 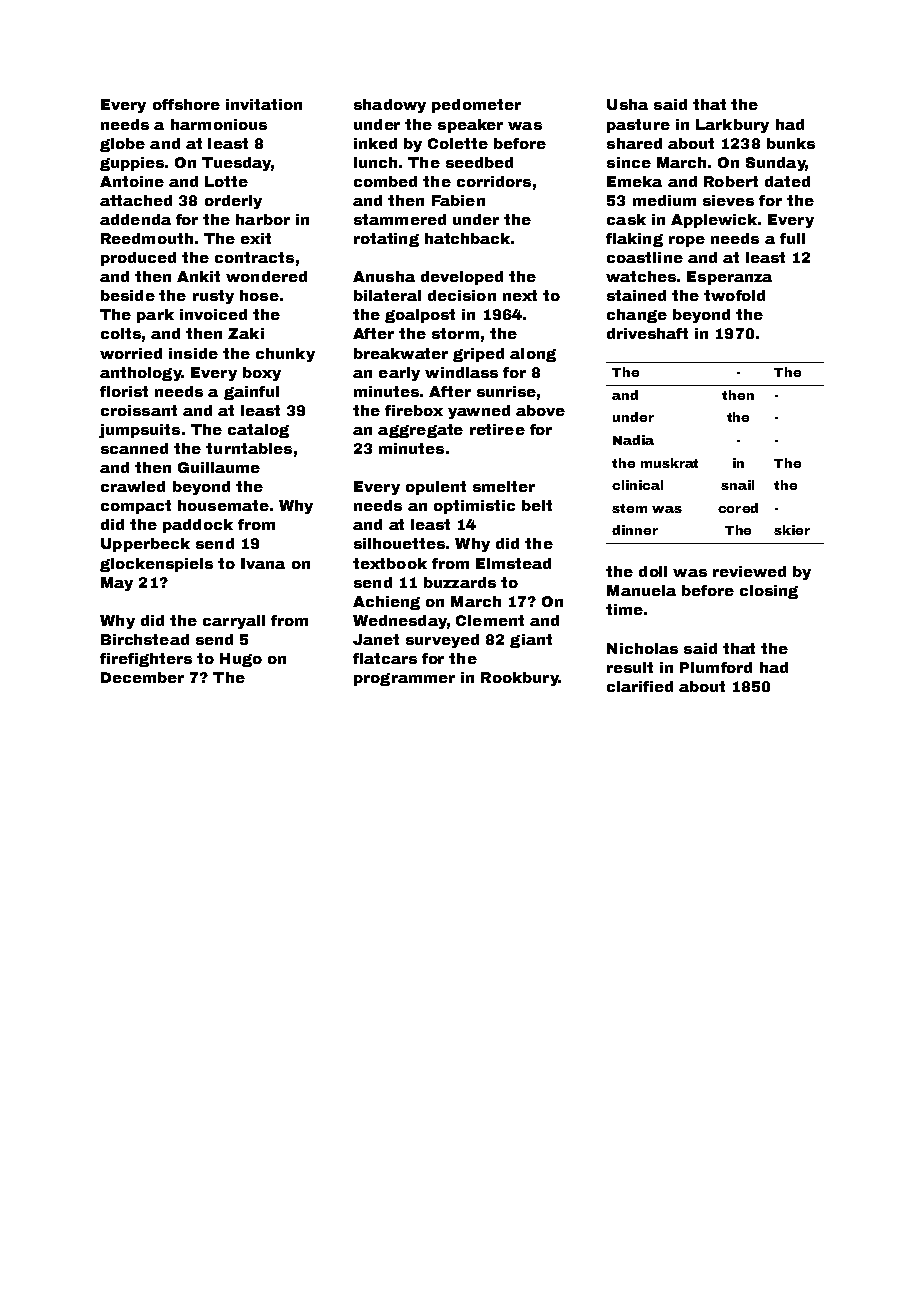 I want to click on shadowy, so click(x=390, y=106).
